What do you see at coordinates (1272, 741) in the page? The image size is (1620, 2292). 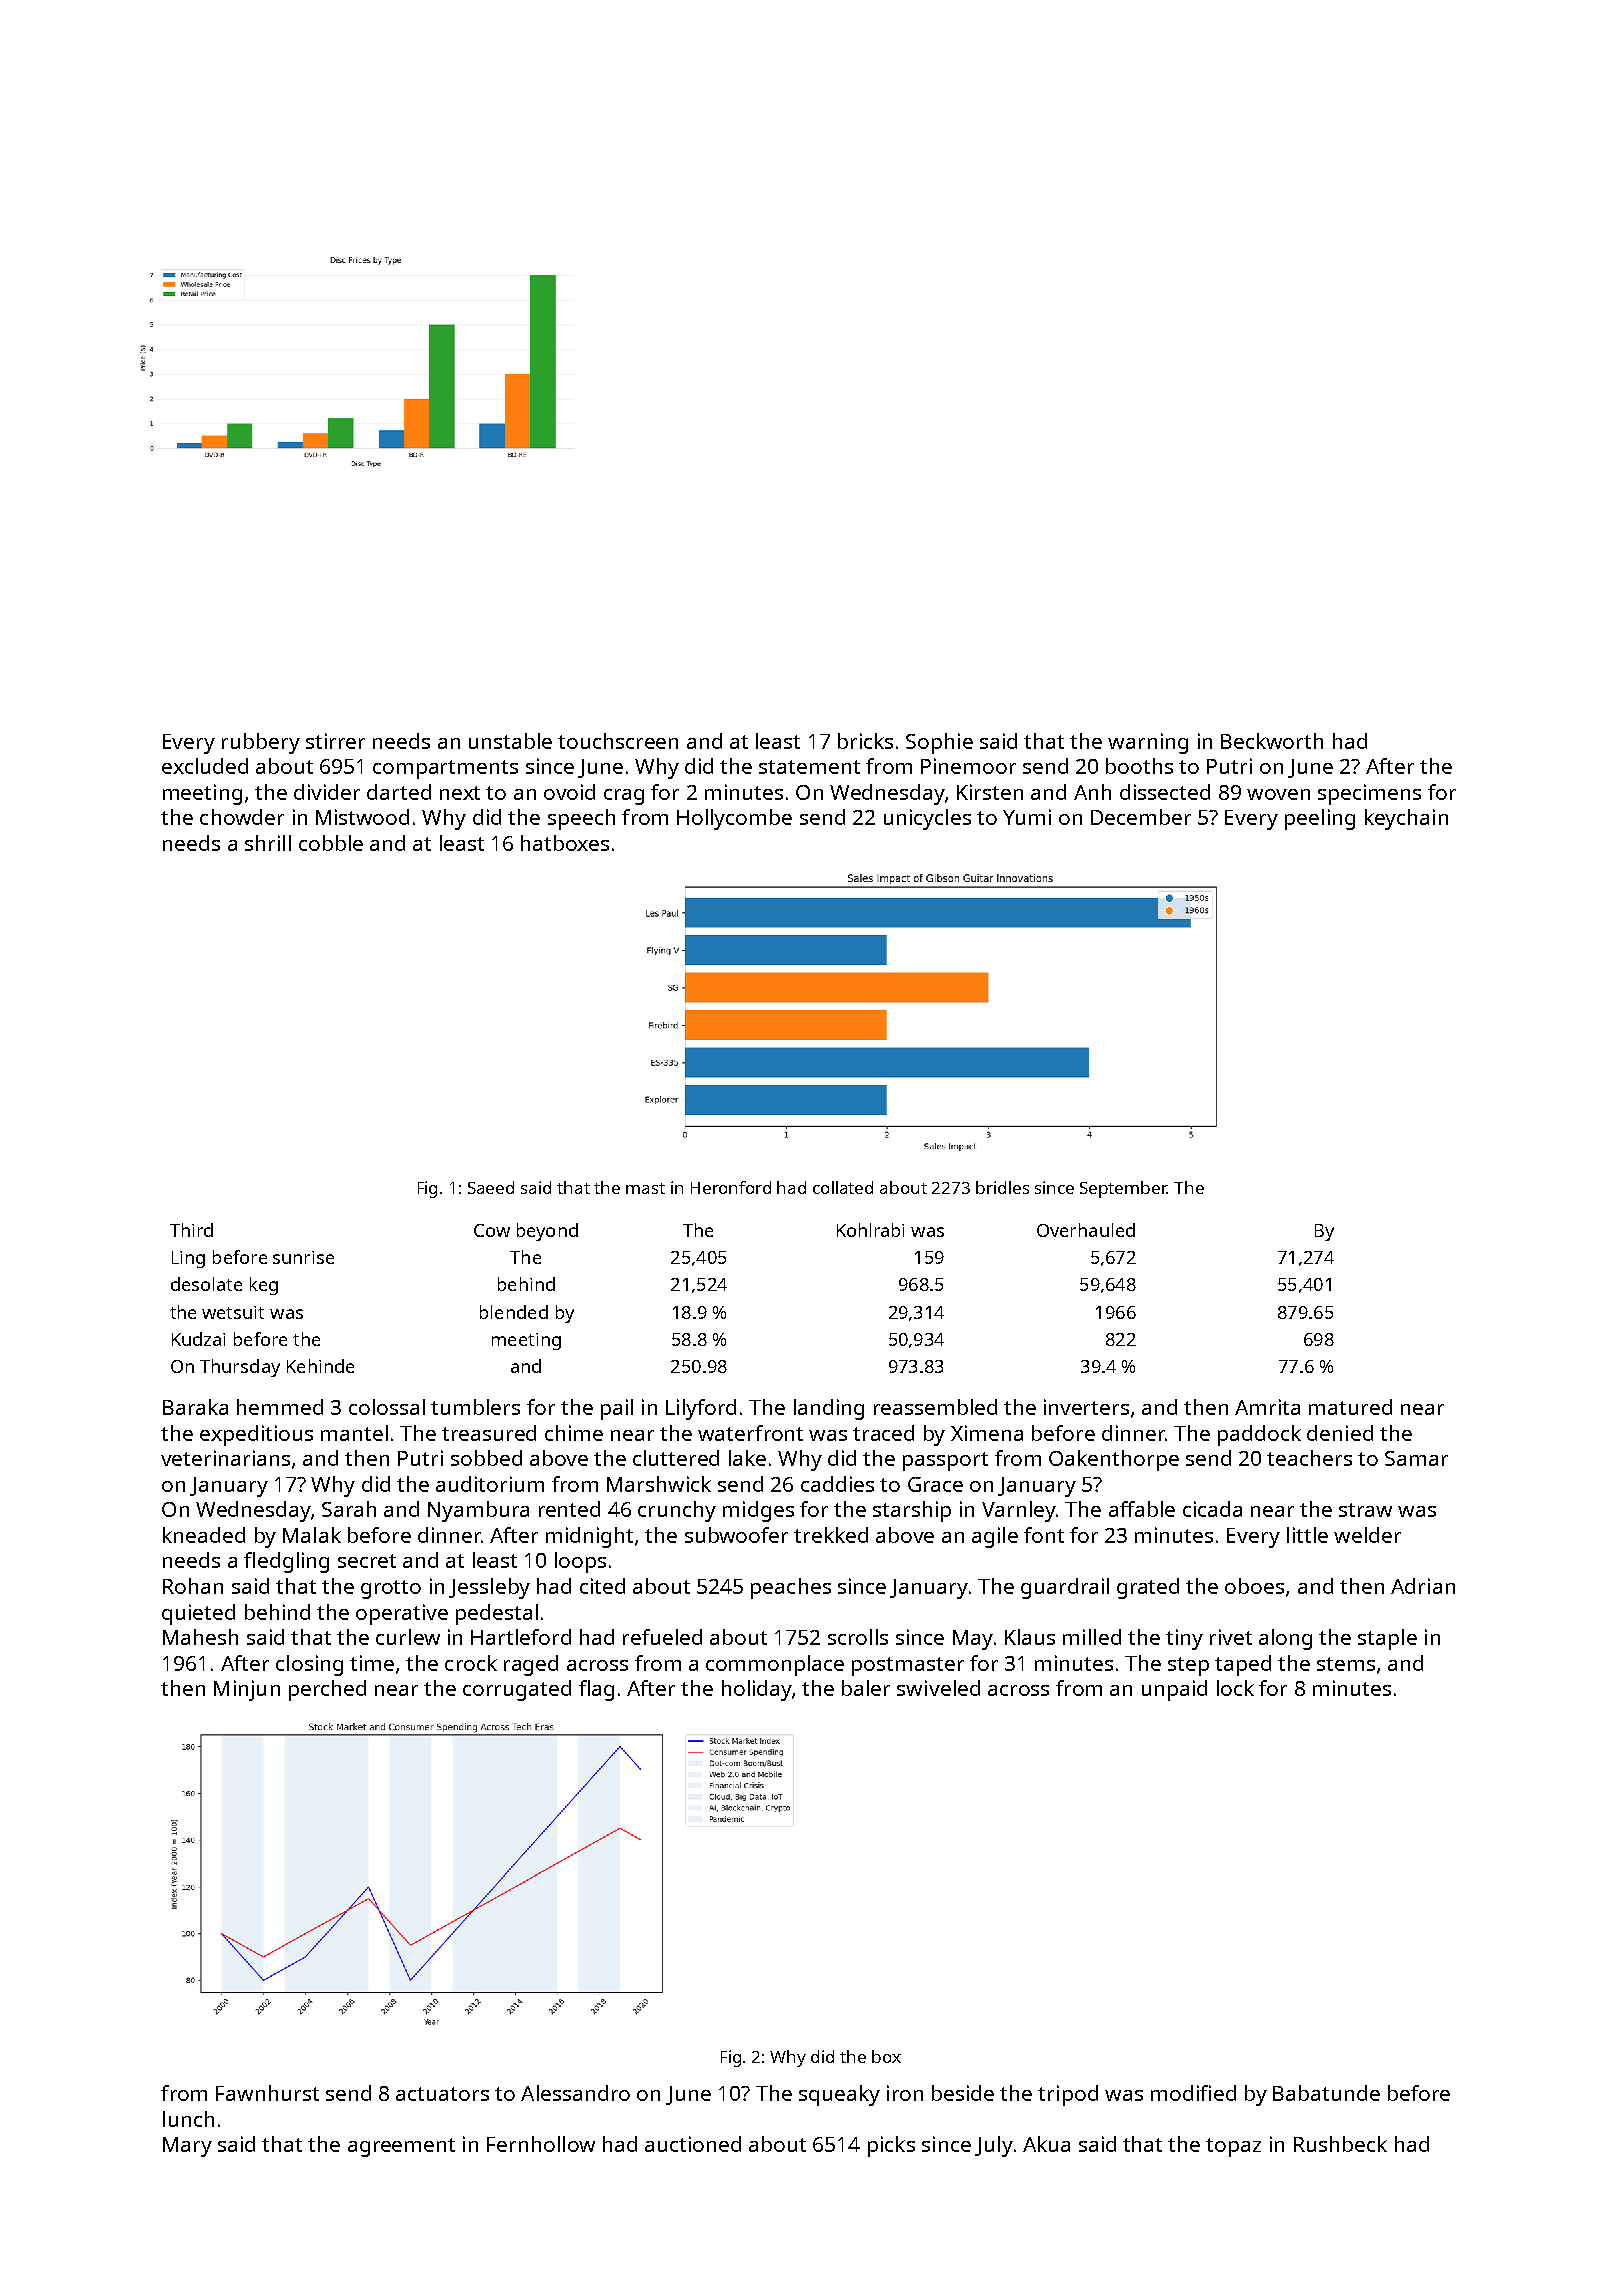 I see `Beckworth` at bounding box center [1272, 741].
